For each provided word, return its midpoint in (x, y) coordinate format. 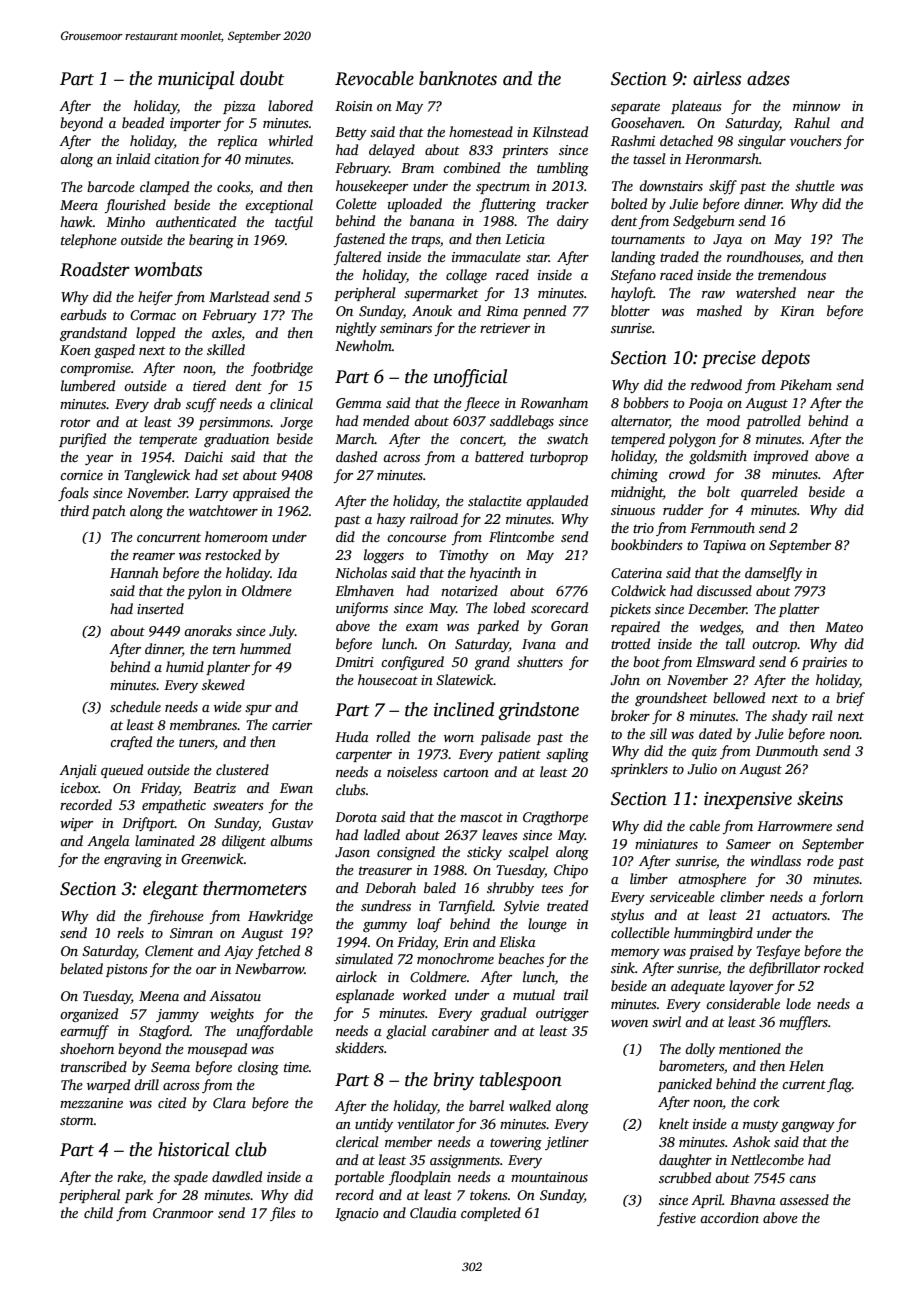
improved (781, 457)
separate (635, 108)
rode (820, 860)
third (75, 510)
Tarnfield (466, 907)
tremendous (792, 274)
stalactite (495, 500)
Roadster (95, 269)
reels (130, 932)
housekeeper (372, 187)
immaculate (486, 256)
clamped (164, 188)
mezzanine (91, 1103)
